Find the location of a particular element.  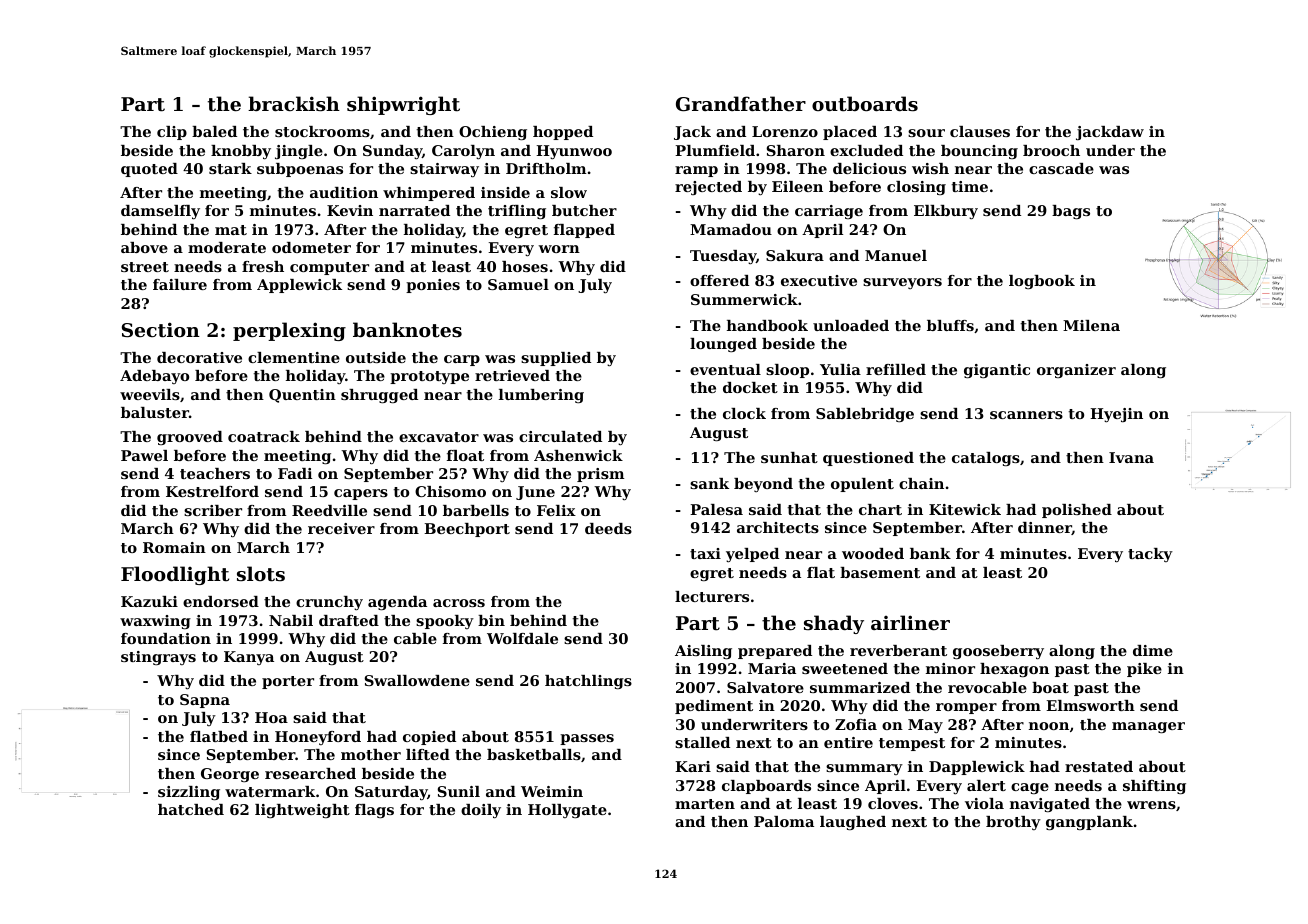

stalled is located at coordinates (702, 742).
